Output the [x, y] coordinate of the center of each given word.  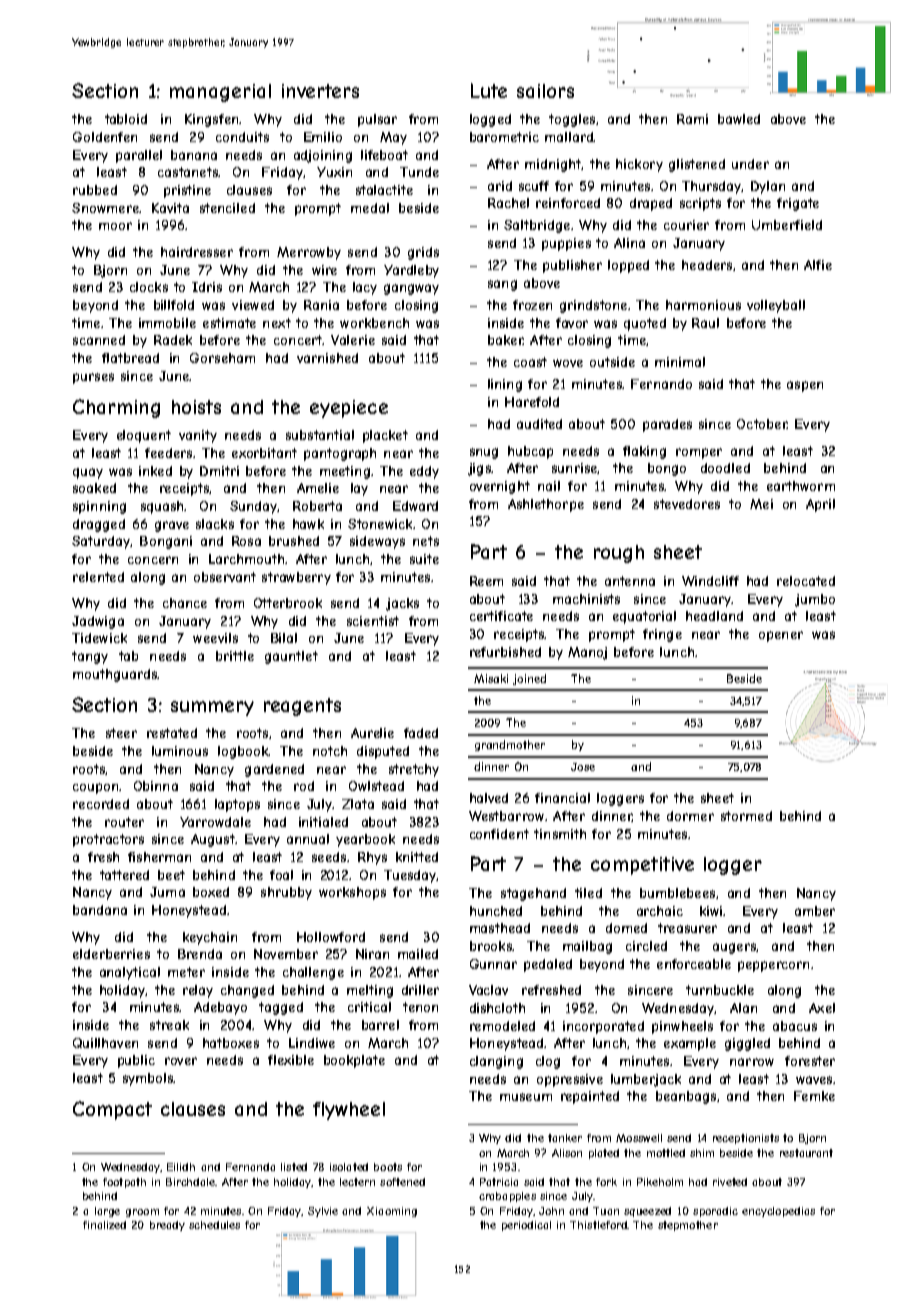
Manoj [587, 653]
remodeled [502, 1026]
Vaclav [488, 990]
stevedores [687, 504]
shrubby [286, 893]
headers [707, 265]
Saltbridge [537, 226]
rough [619, 554]
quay [88, 473]
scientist [373, 621]
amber [815, 911]
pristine [187, 191]
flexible [291, 1060]
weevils [215, 638]
